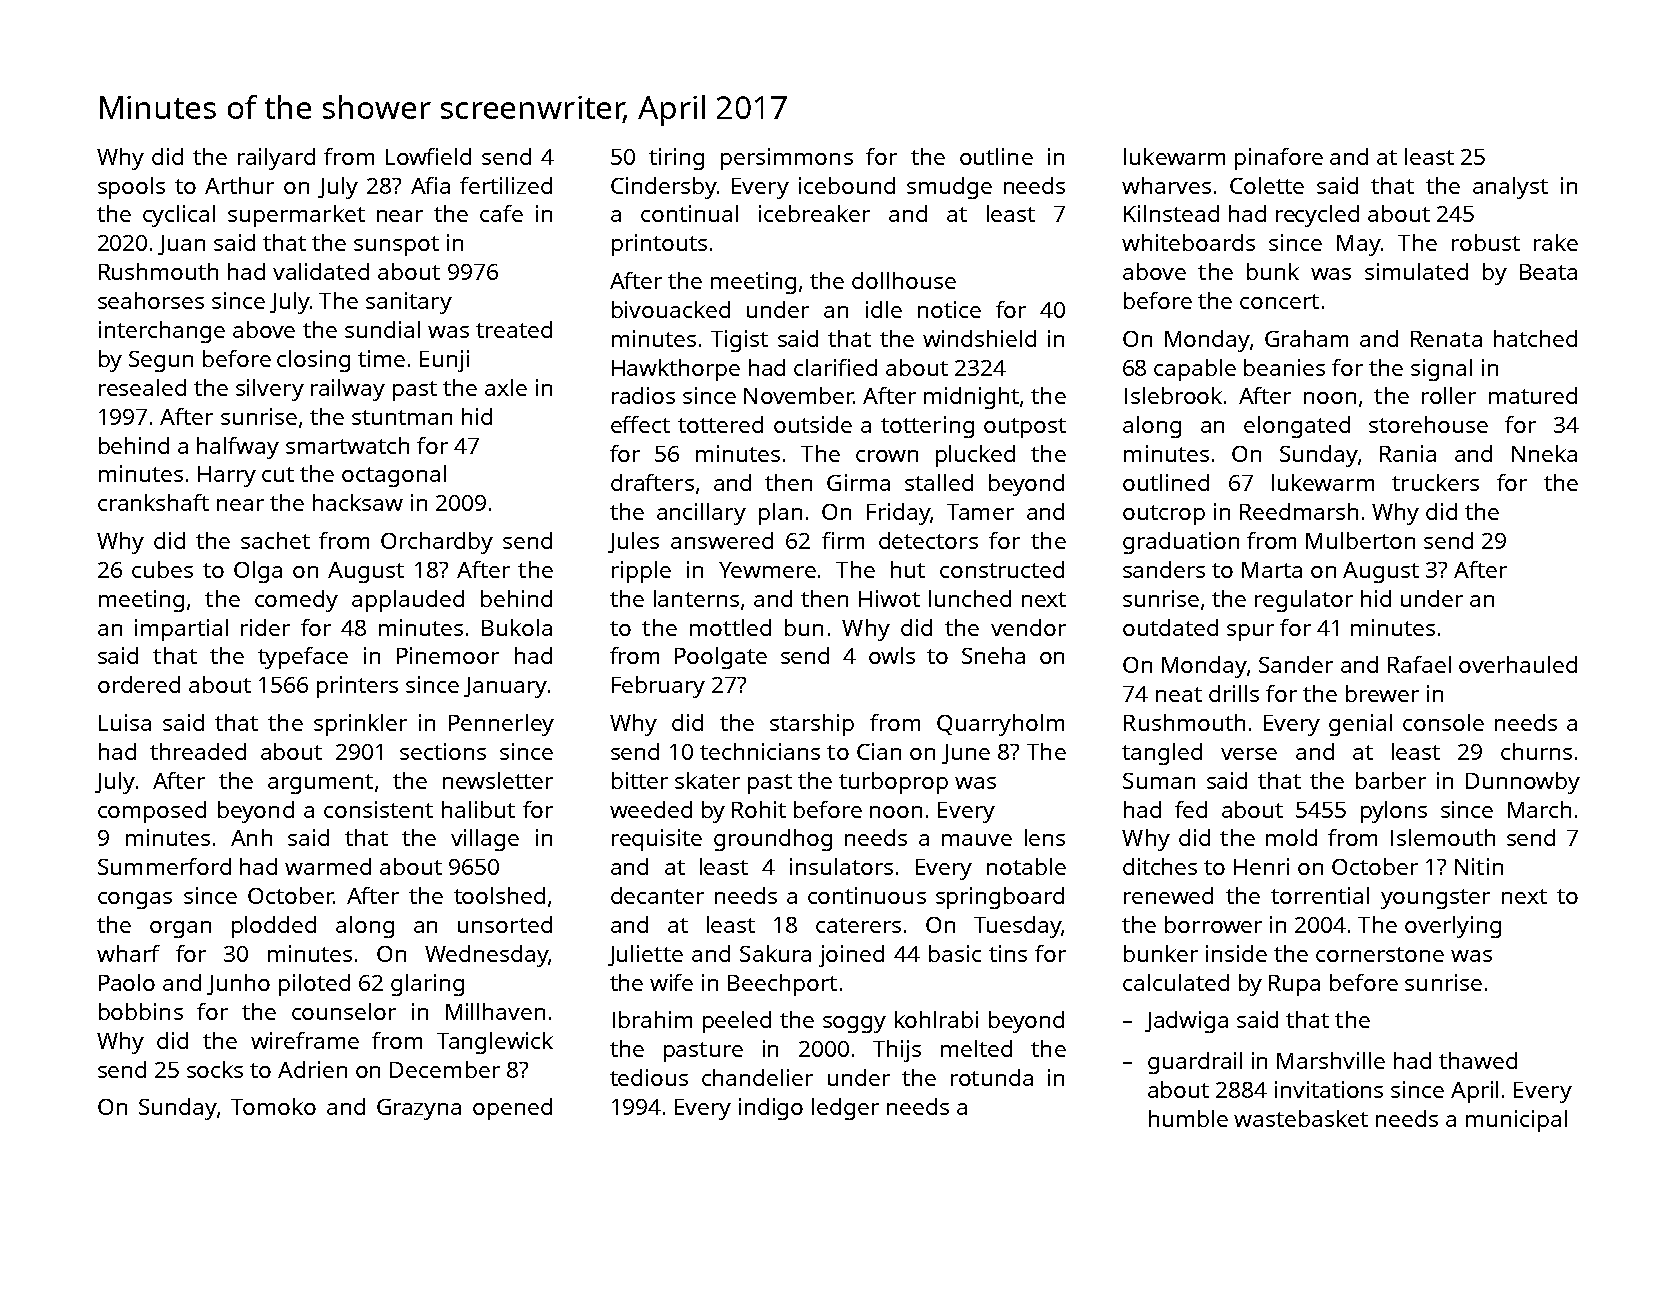 This screenshot has height=1295, width=1676. I want to click on resealed, so click(142, 387).
